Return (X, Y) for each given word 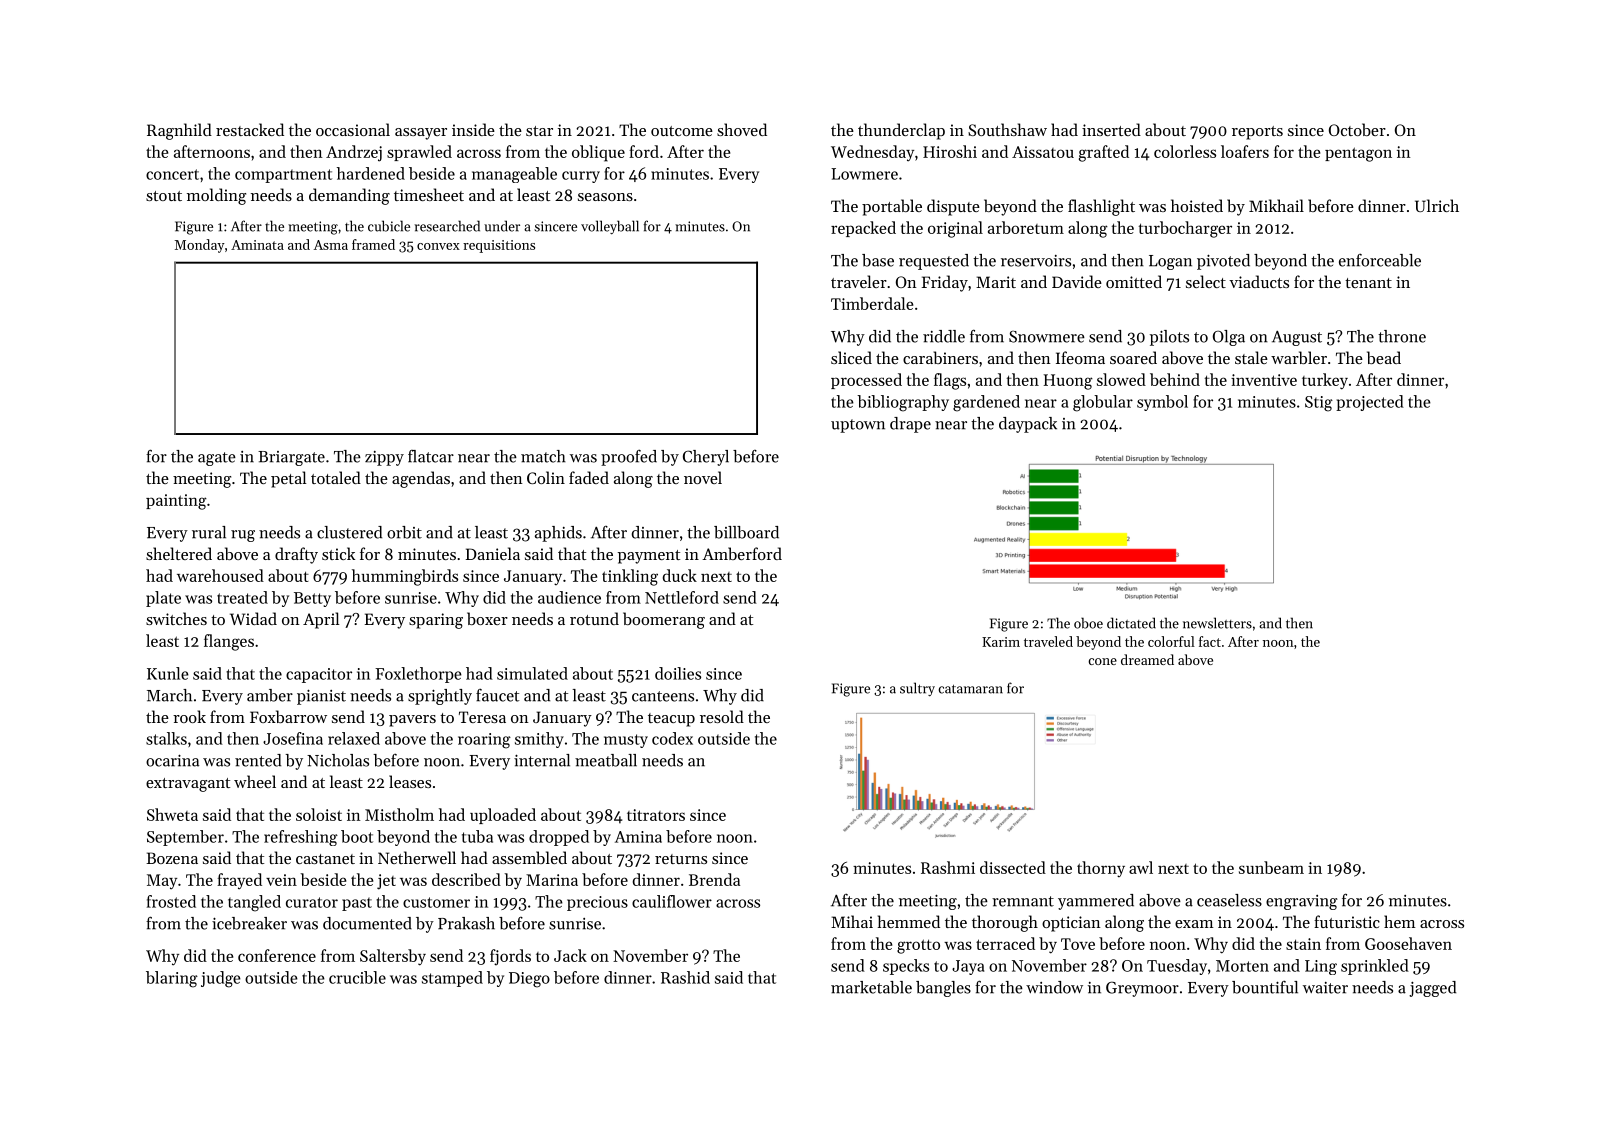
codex (672, 738)
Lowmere (864, 174)
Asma (331, 245)
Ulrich (1437, 205)
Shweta (172, 814)
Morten (1242, 966)
